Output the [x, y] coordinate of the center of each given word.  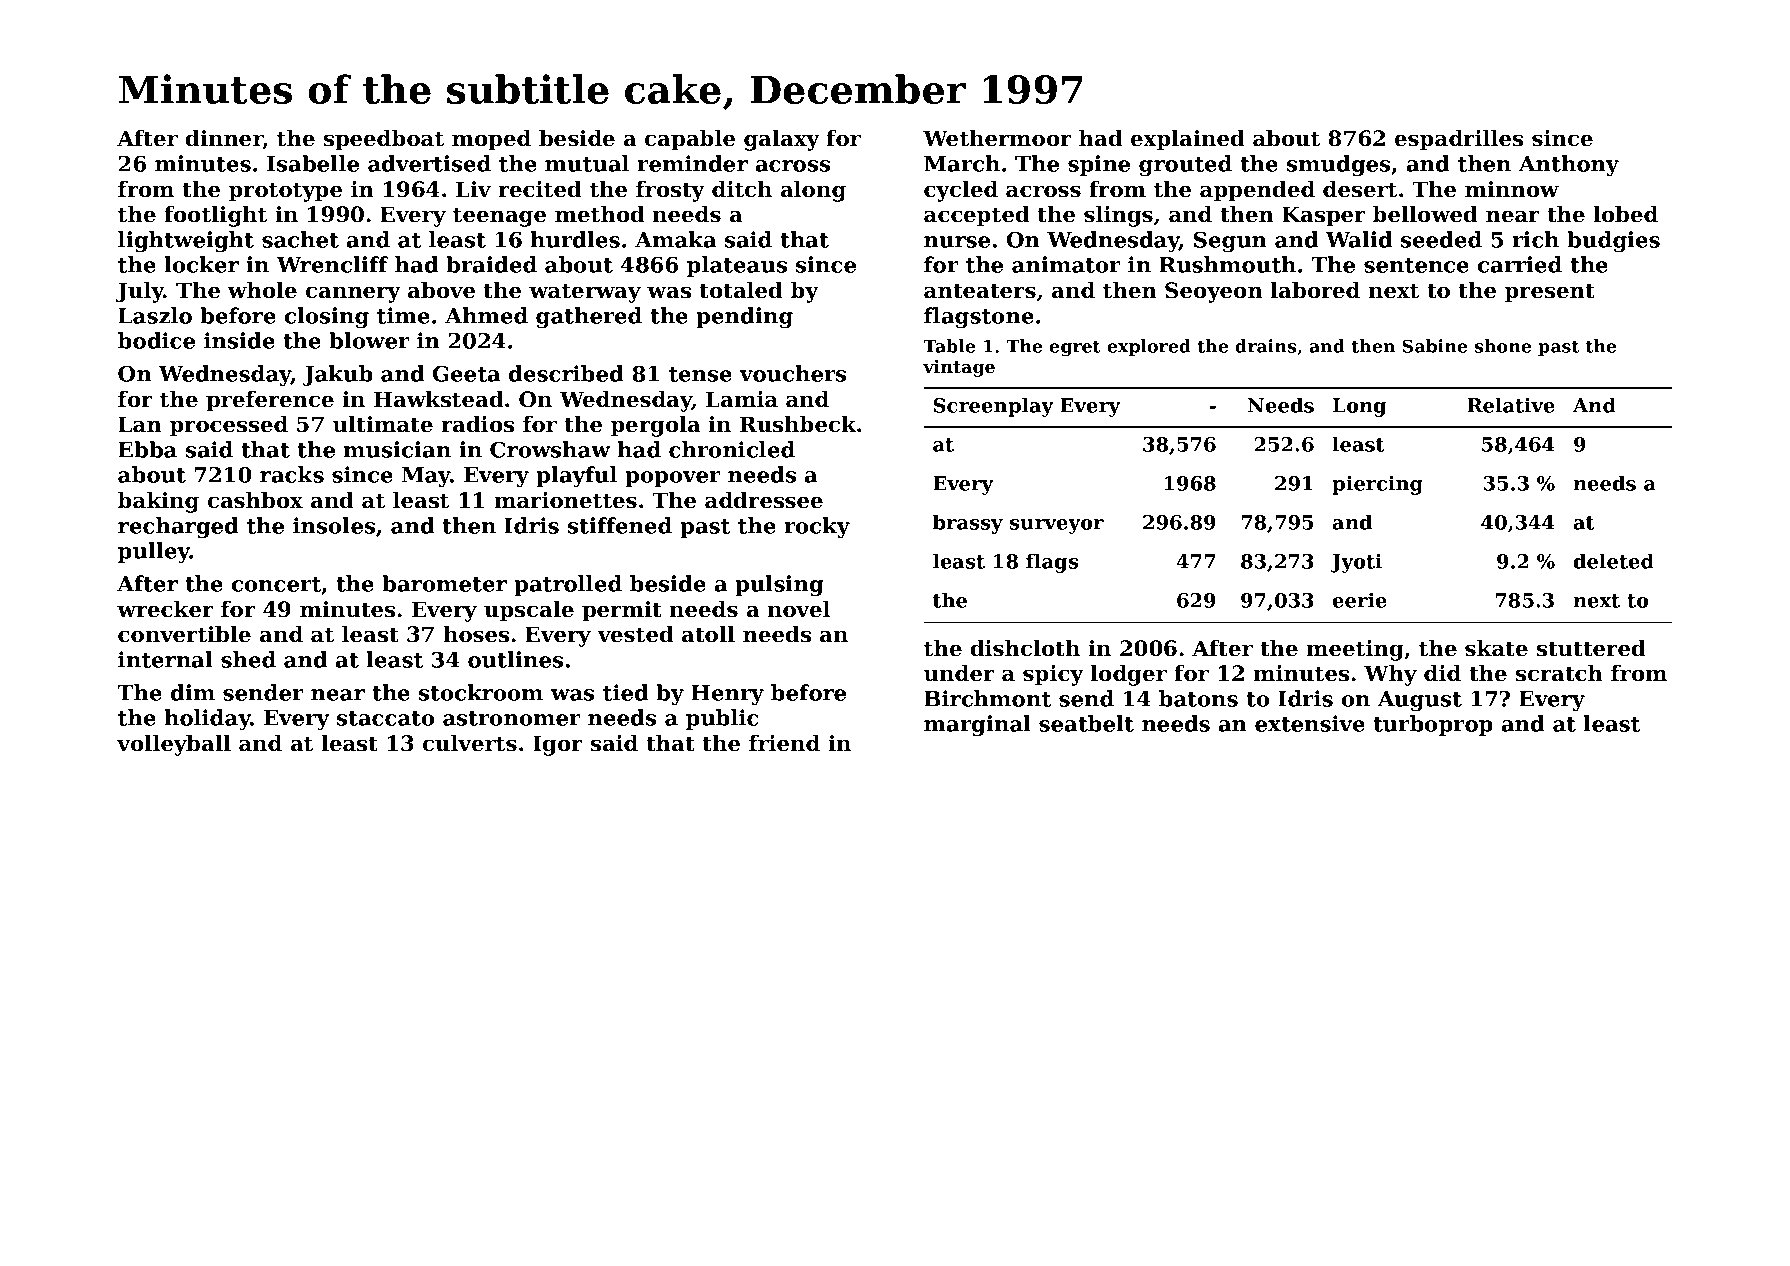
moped [491, 140]
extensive [1310, 723]
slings [1118, 216]
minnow [1512, 189]
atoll [708, 634]
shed [248, 659]
